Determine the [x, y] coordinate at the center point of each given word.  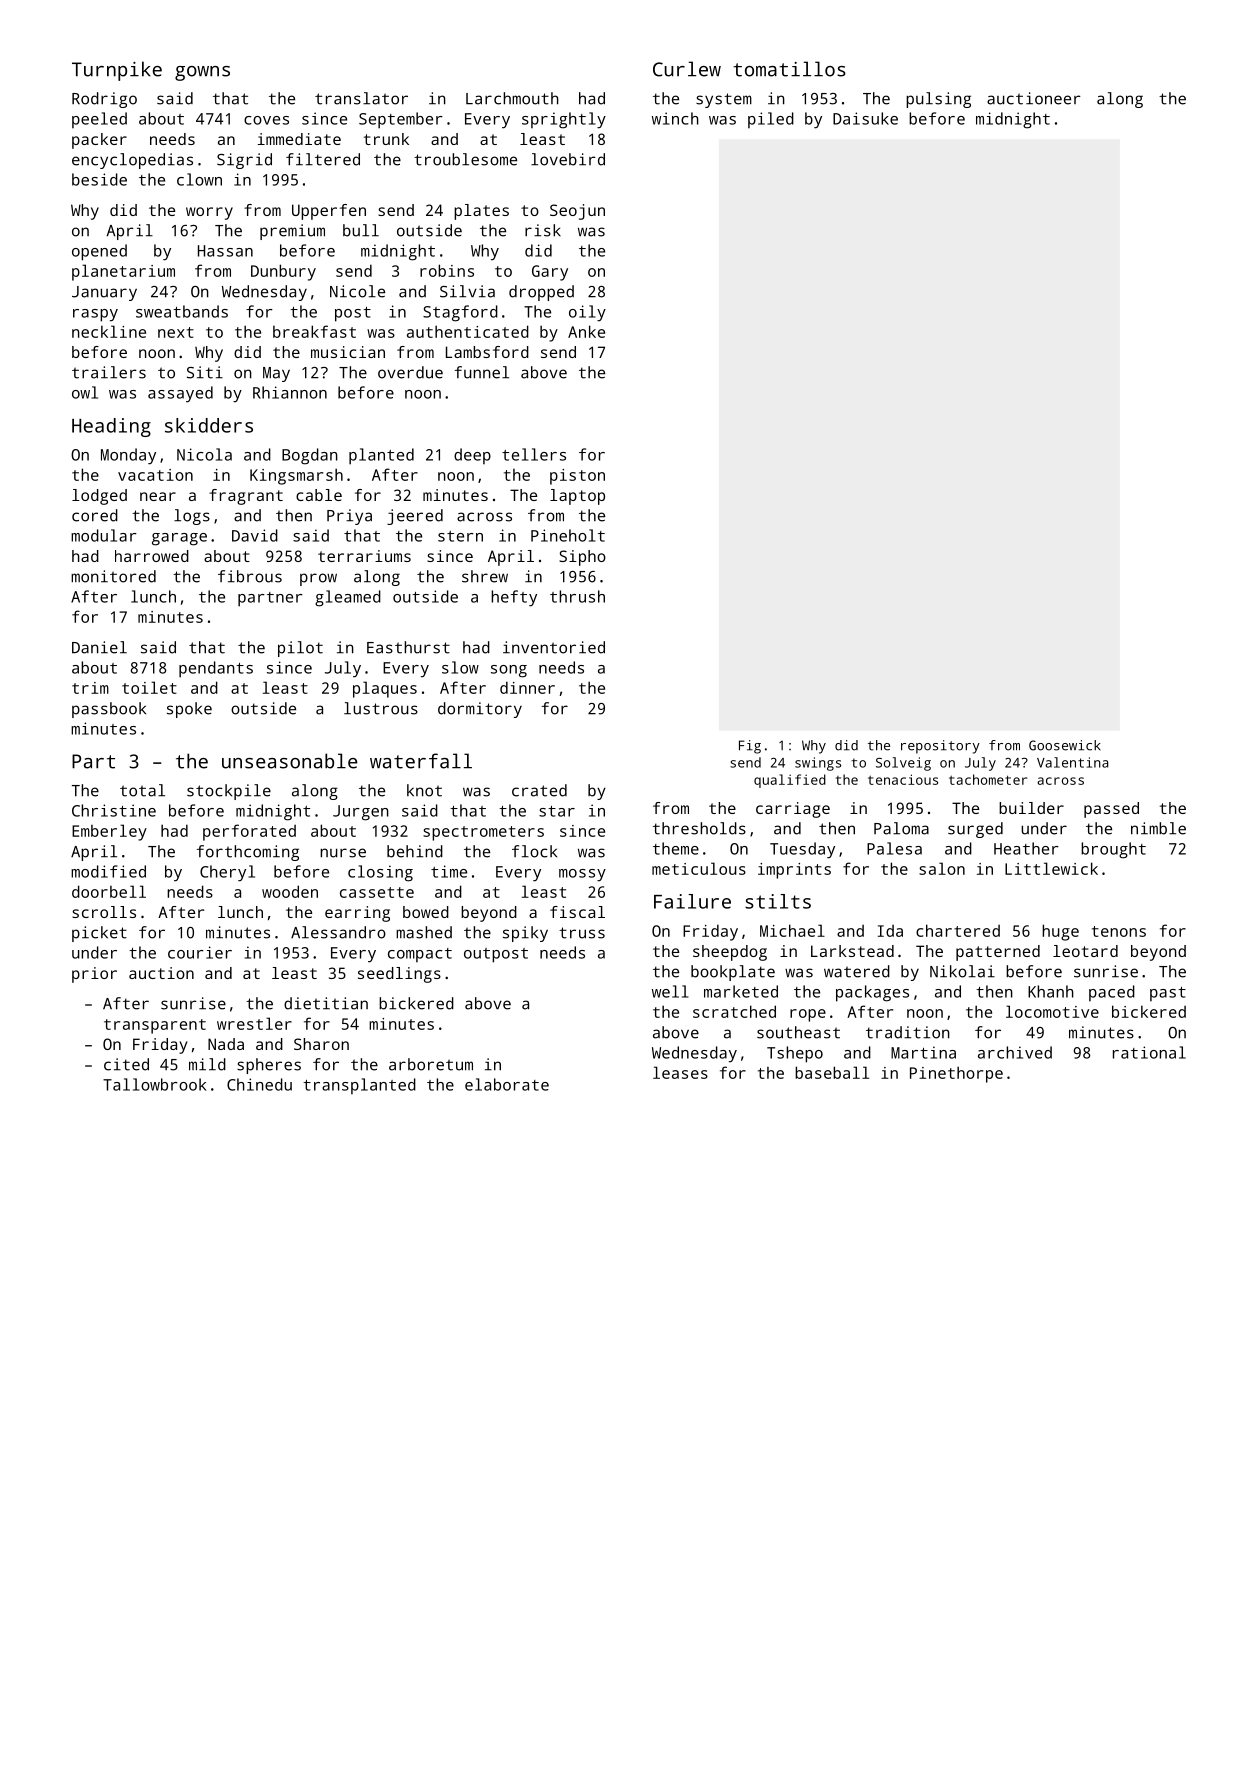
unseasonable [290, 761]
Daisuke [865, 118]
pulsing [938, 100]
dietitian [326, 1003]
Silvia [467, 291]
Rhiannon [290, 392]
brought [1113, 850]
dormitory [480, 710]
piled [771, 120]
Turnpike [117, 71]
